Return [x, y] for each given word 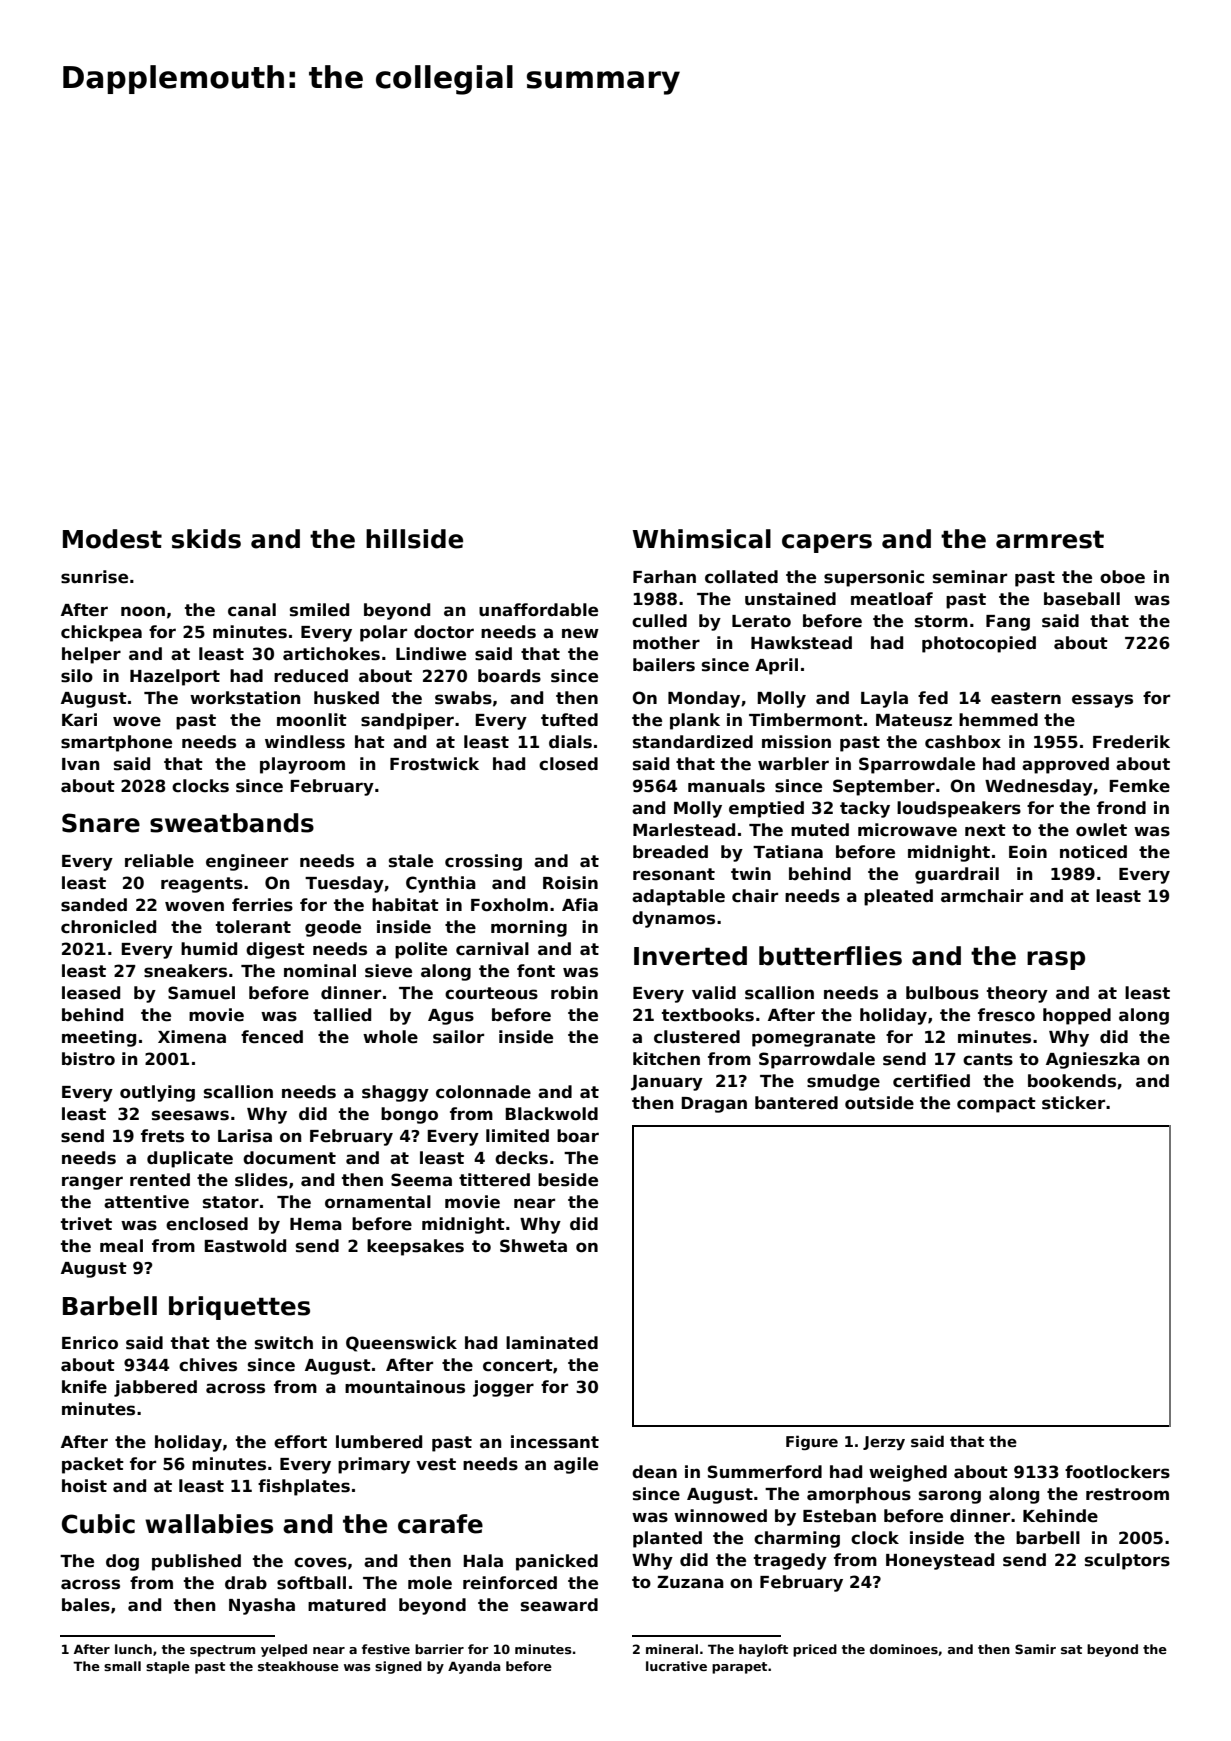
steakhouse [298, 1666]
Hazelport [175, 677]
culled [659, 621]
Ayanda [474, 1667]
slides [261, 1180]
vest [436, 1464]
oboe [1122, 577]
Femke [1139, 786]
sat [1071, 1649]
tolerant [253, 927]
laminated [552, 1343]
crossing [483, 862]
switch [284, 1343]
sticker [1073, 1103]
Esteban [839, 1516]
